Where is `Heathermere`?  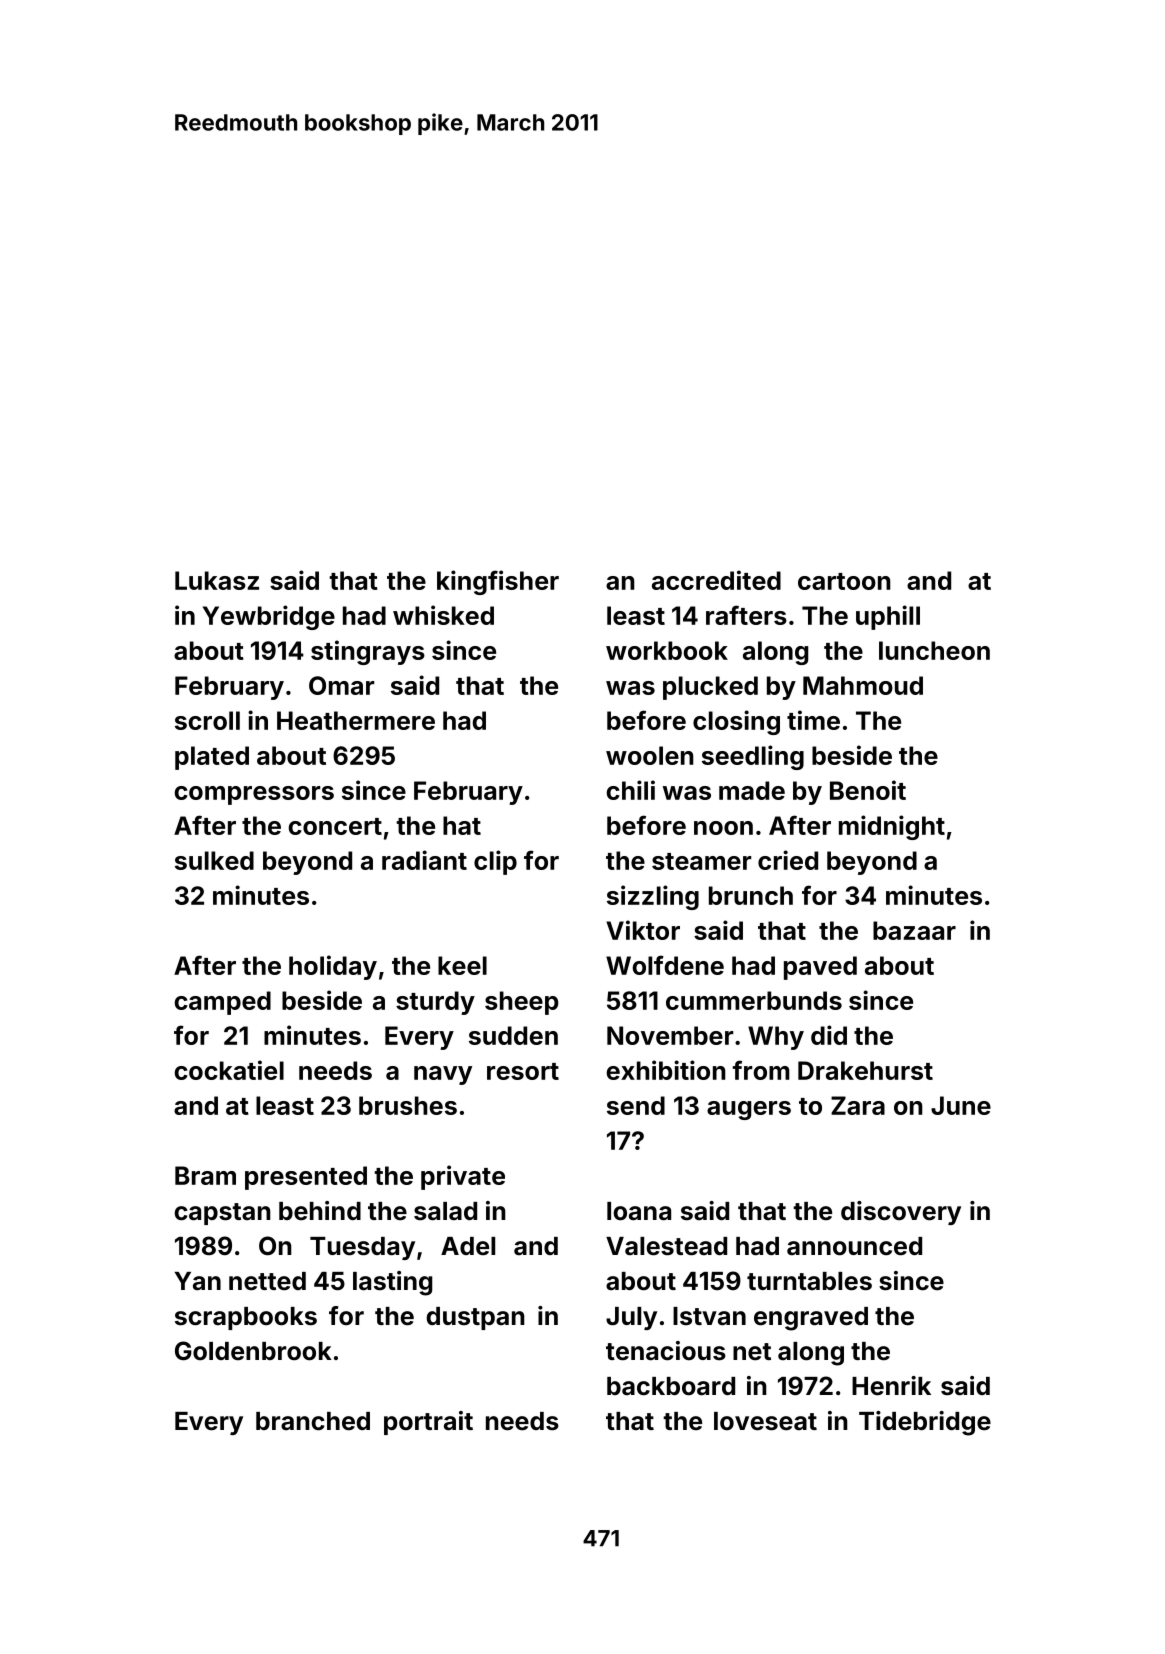
Heathermere is located at coordinates (356, 720).
